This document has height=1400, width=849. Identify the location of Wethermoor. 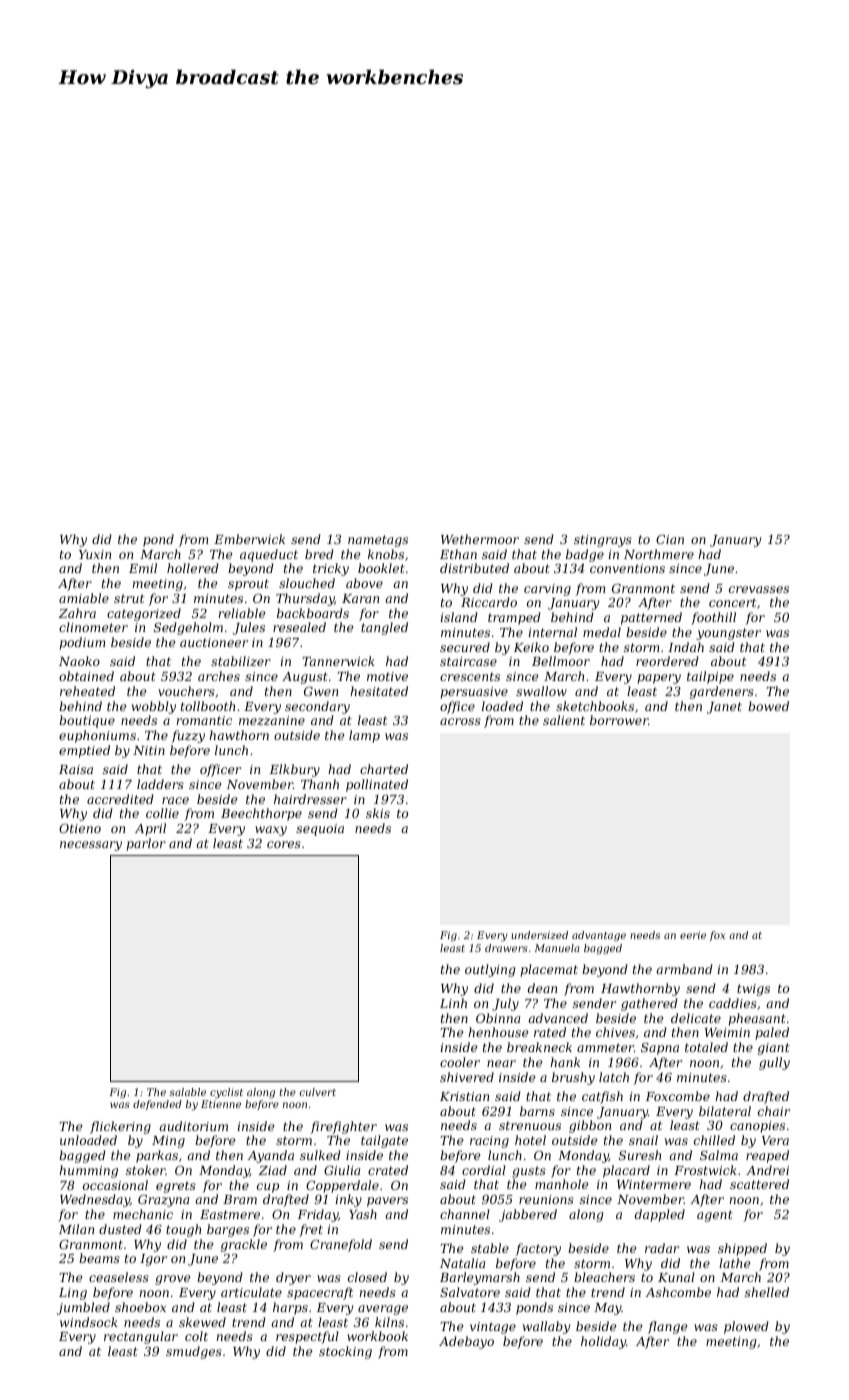
(480, 539).
